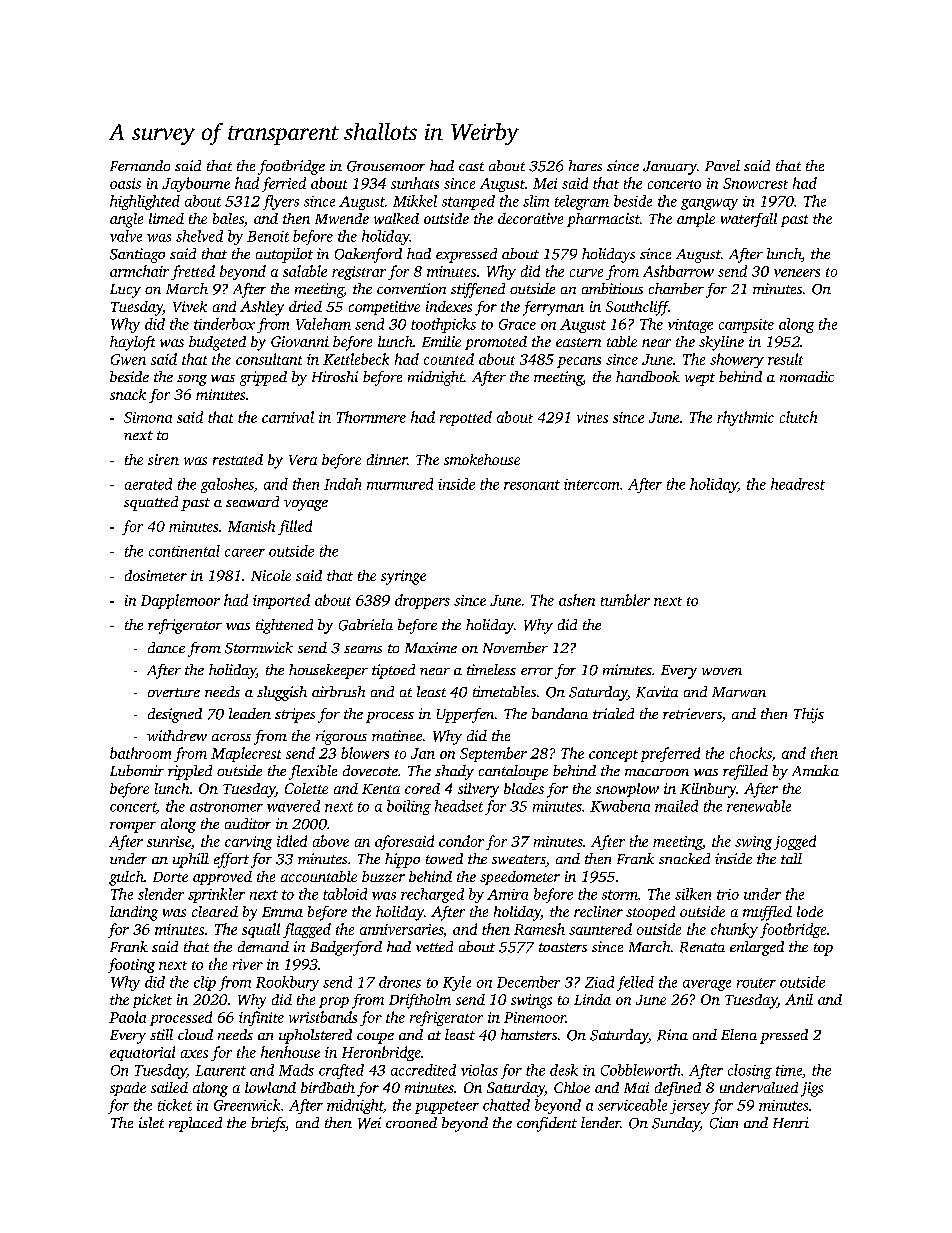 The height and width of the screenshot is (1233, 952). I want to click on Grousemoor, so click(386, 166).
